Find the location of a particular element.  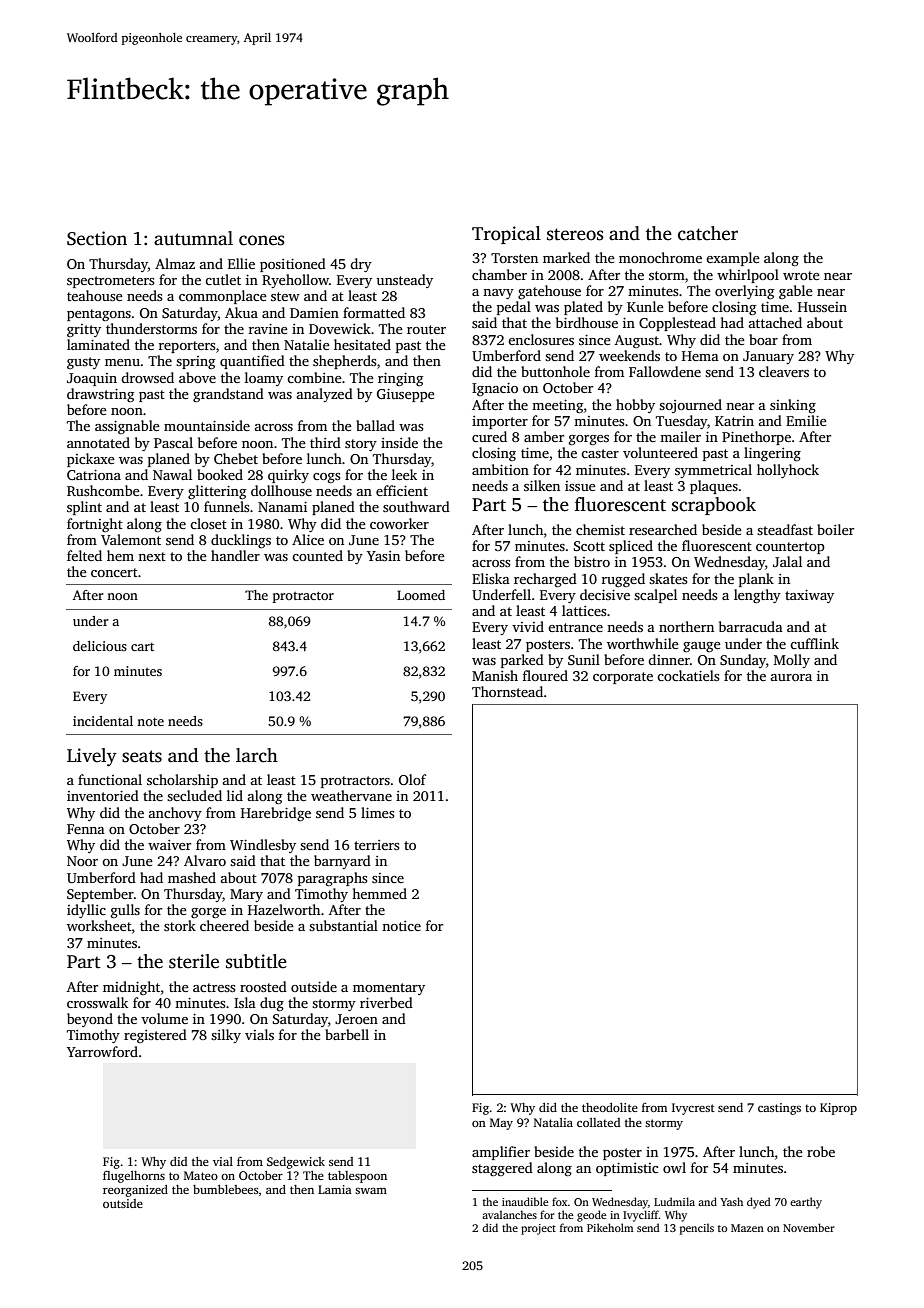

Section is located at coordinates (97, 238).
